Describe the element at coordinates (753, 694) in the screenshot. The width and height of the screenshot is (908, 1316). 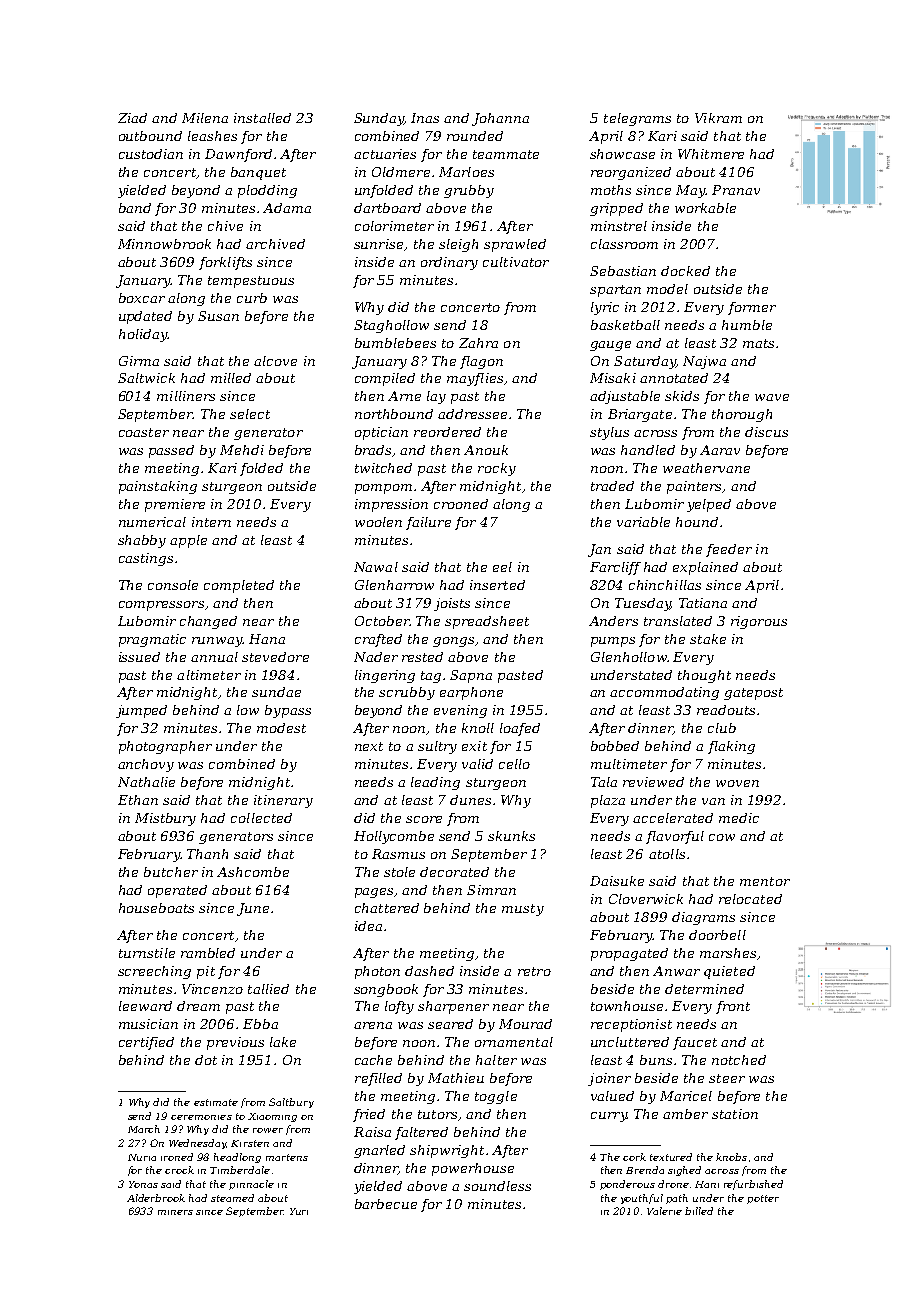
I see `gatepost` at that location.
